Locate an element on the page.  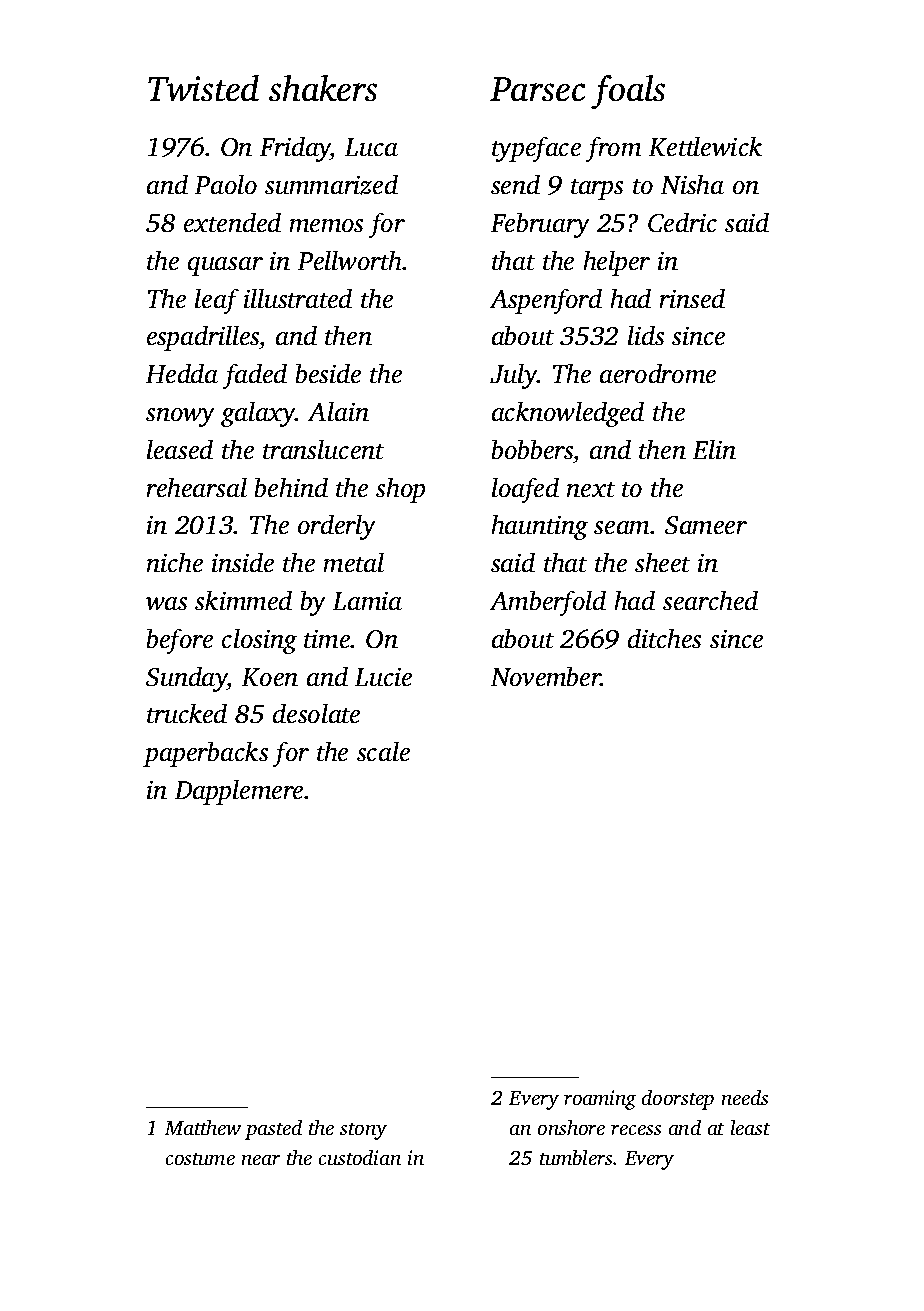
near is located at coordinates (261, 1160).
